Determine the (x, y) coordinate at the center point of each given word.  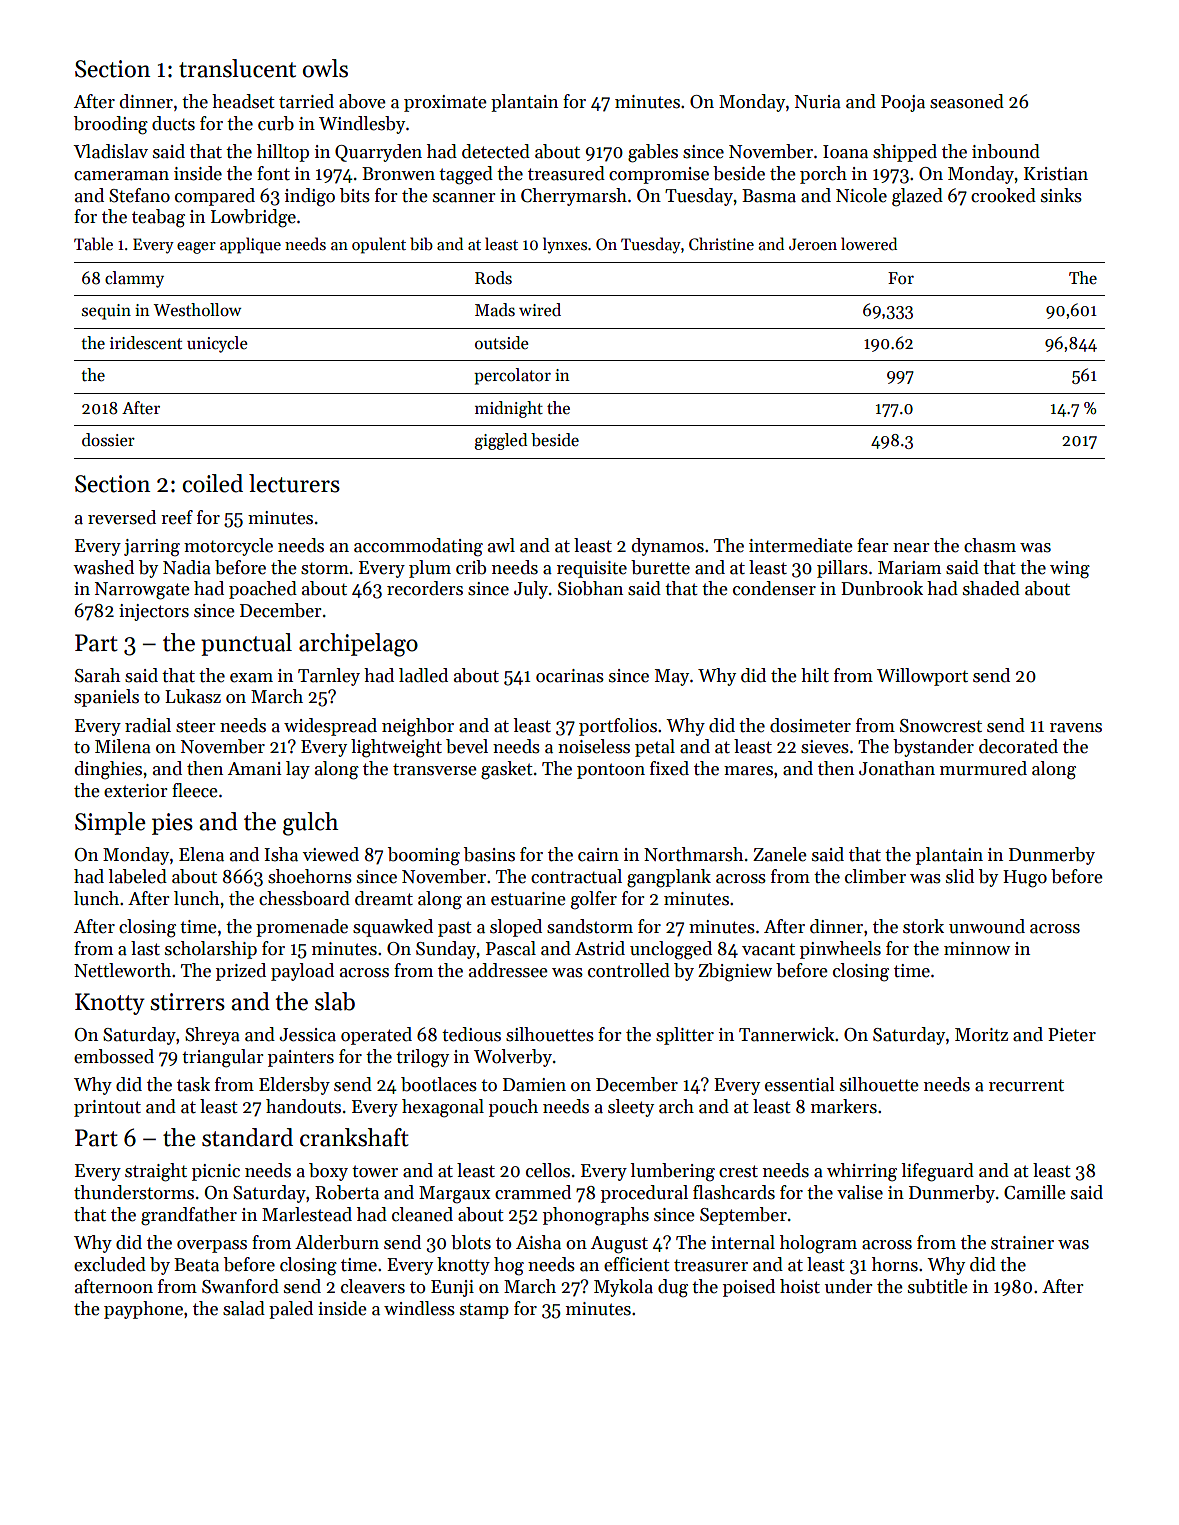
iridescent (146, 343)
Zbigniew (735, 972)
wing (1070, 570)
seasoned (967, 101)
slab (335, 1001)
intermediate (801, 545)
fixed (669, 768)
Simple (110, 823)
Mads (495, 310)
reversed (122, 517)
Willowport (922, 677)
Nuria (818, 102)
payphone (143, 1310)
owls (325, 68)
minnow (977, 949)
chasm (990, 545)
